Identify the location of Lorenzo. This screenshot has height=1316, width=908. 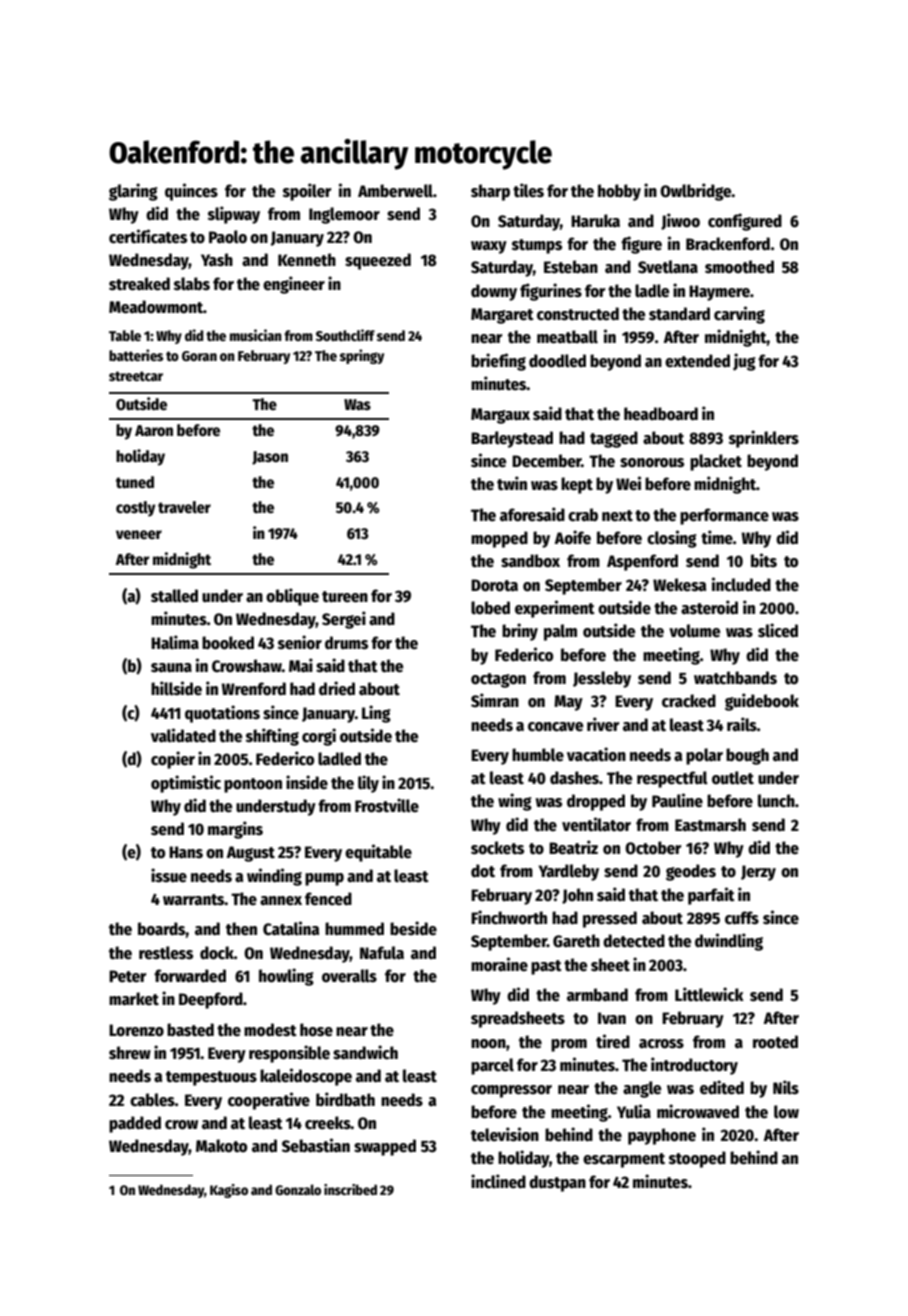
(136, 1030).
